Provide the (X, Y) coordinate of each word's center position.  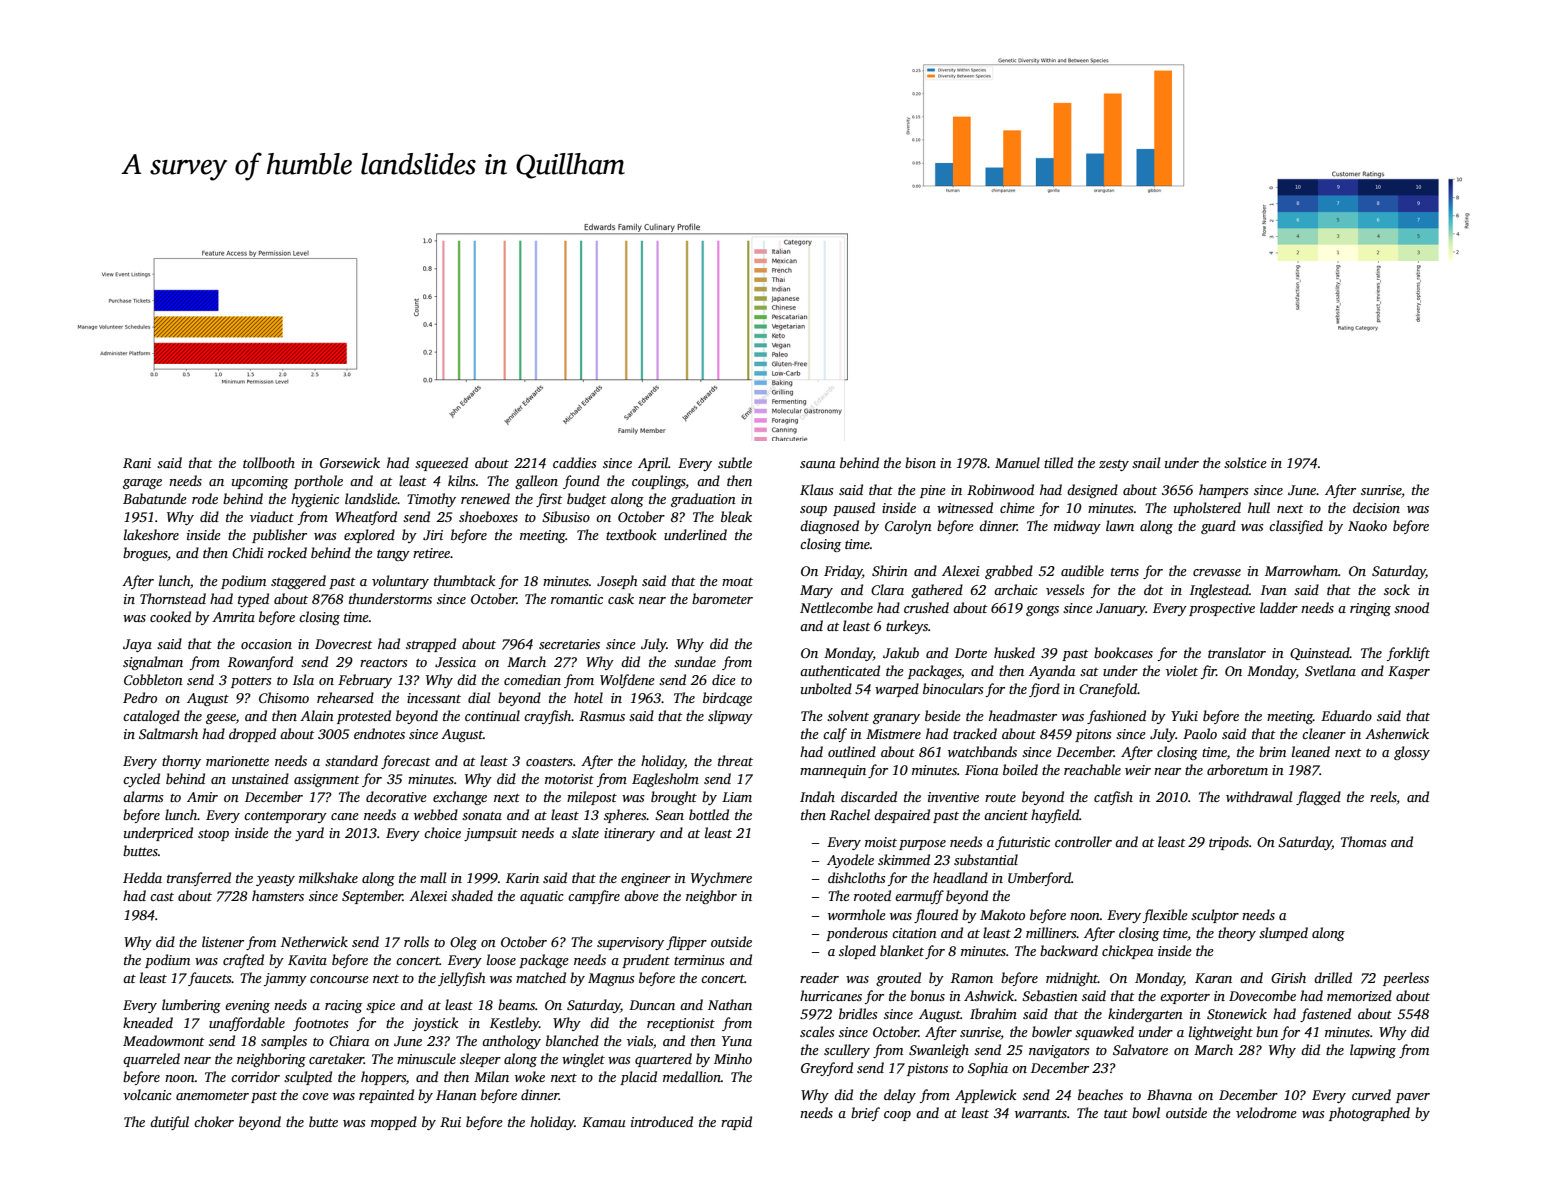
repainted (386, 1096)
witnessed (965, 507)
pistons (927, 1069)
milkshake (328, 877)
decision (1376, 507)
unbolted (826, 688)
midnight (1072, 979)
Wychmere (721, 879)
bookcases (1123, 652)
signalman (153, 663)
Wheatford (366, 518)
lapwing (1373, 1051)
